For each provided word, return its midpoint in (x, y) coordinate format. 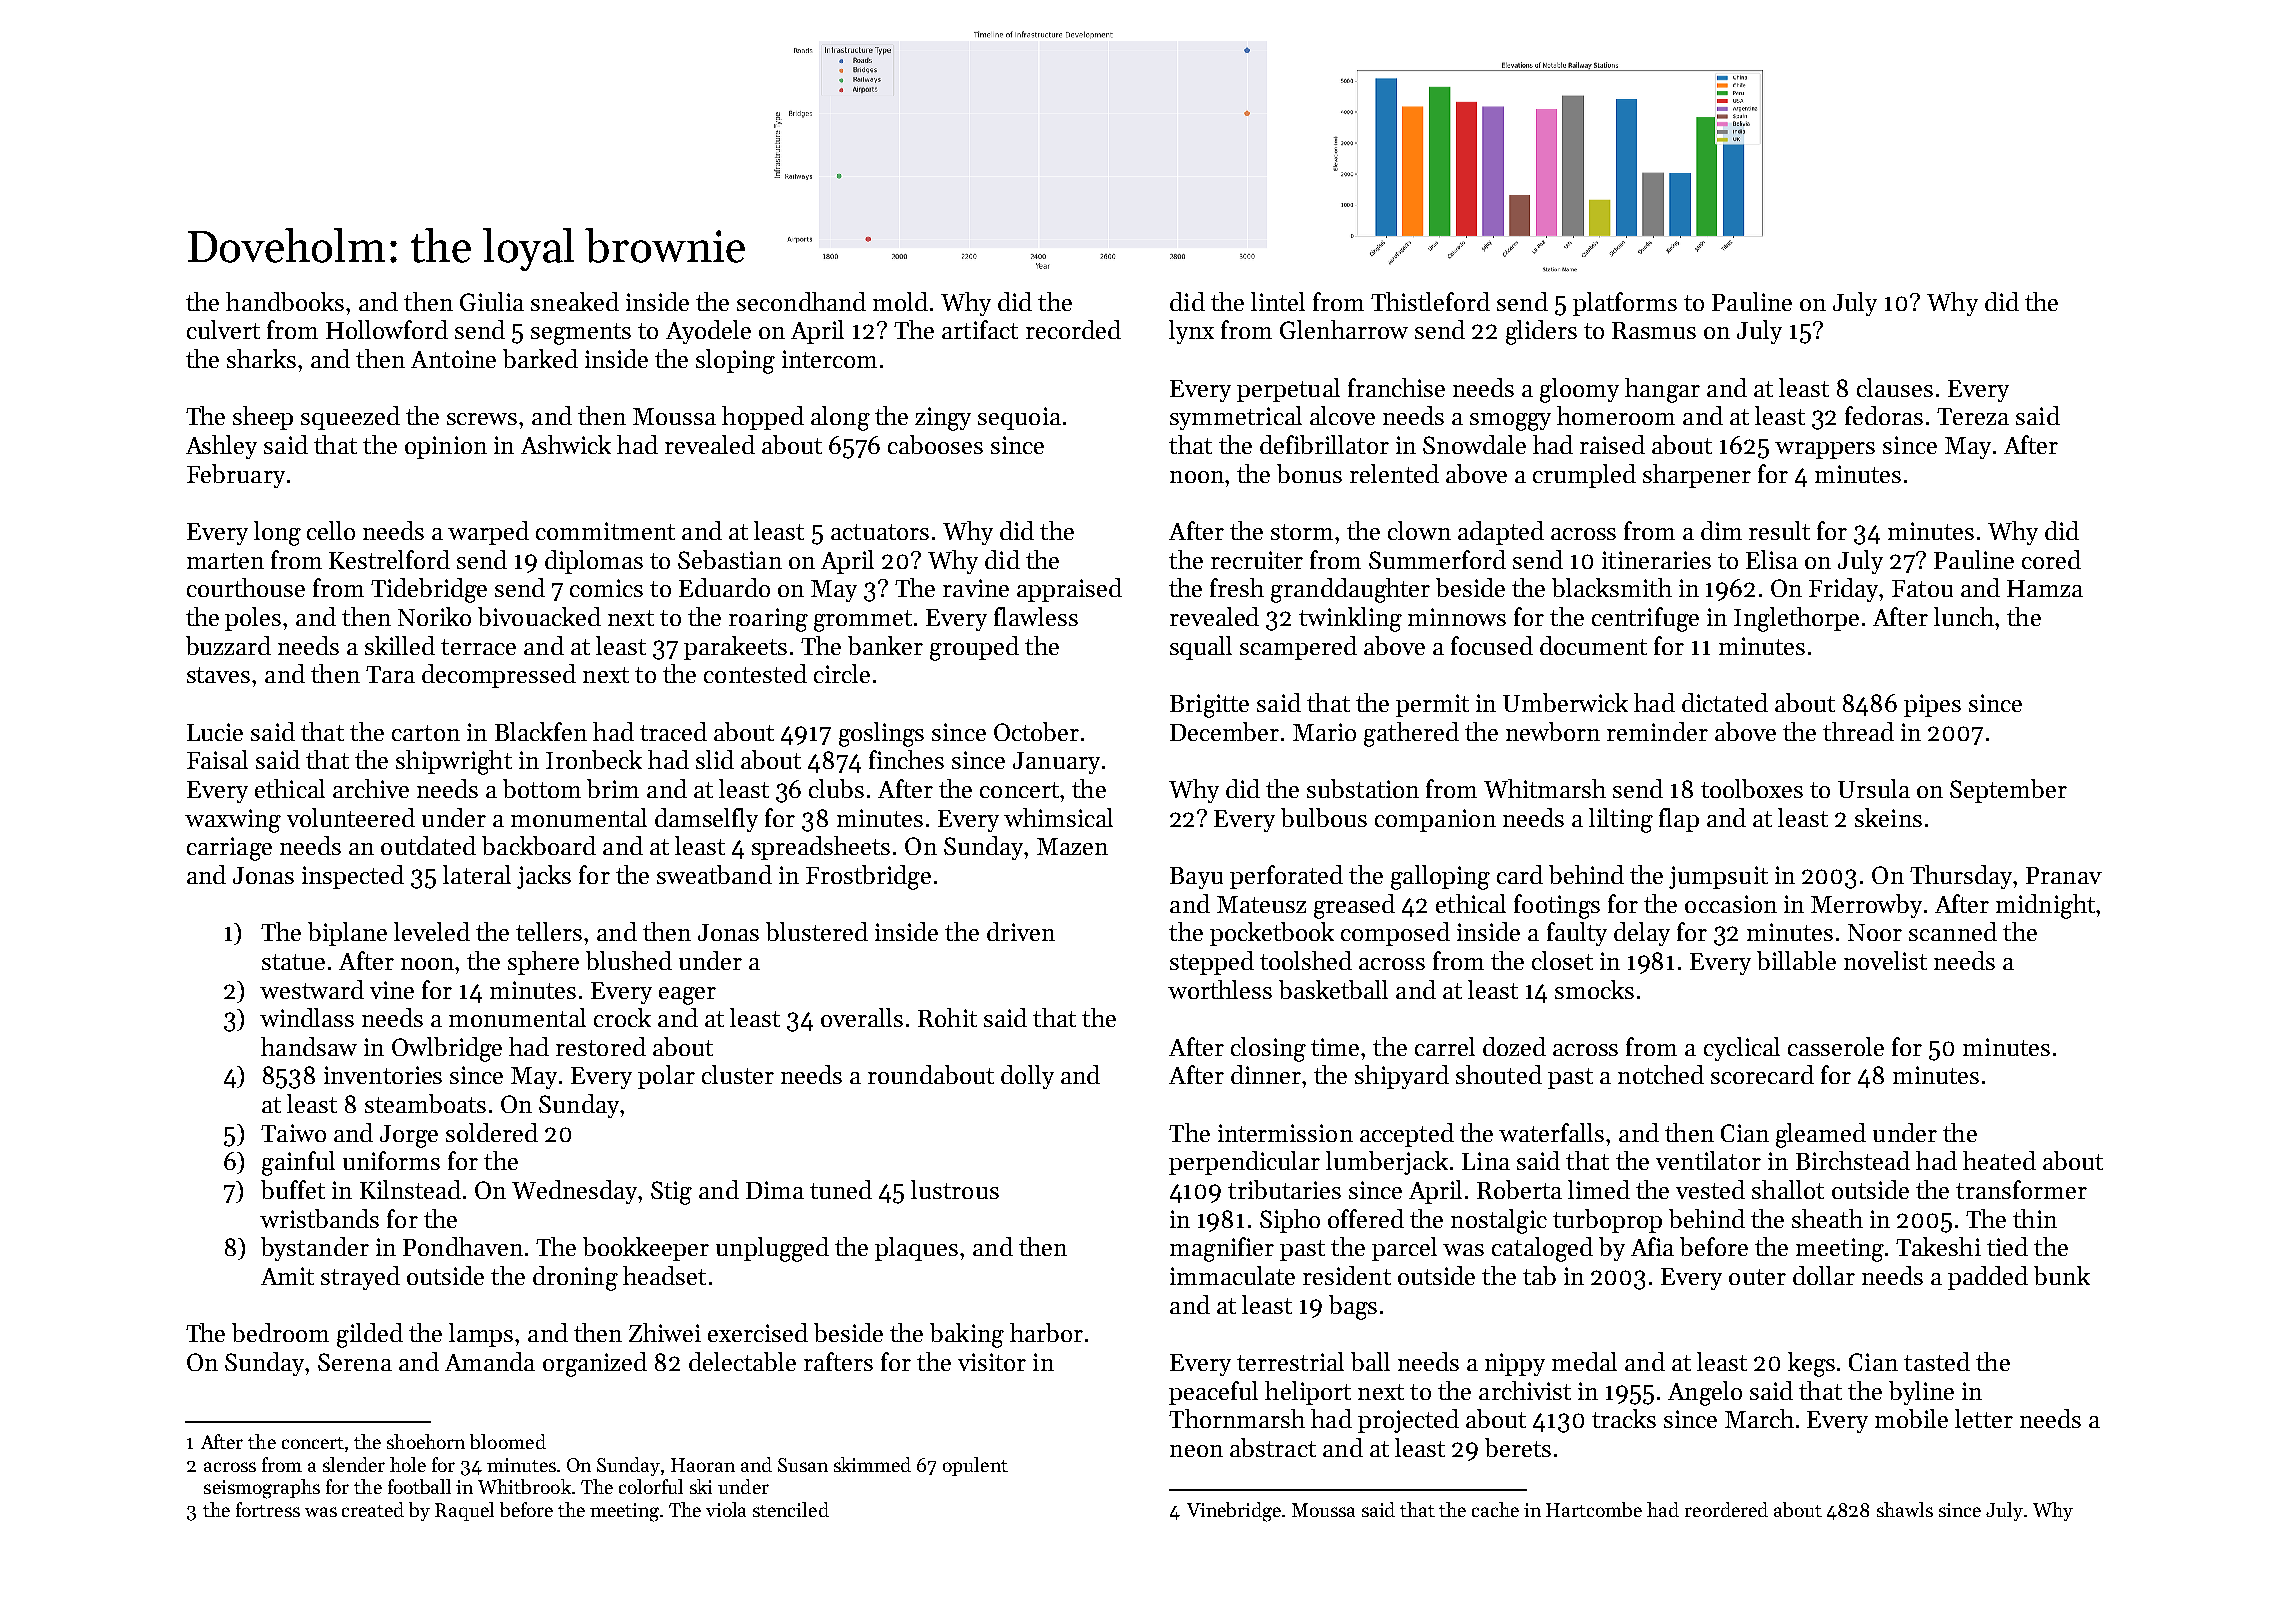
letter (1984, 1418)
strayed (360, 1278)
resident (1347, 1275)
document (1593, 645)
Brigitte (1209, 706)
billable (1796, 960)
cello (331, 530)
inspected (353, 877)
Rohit (947, 1017)
